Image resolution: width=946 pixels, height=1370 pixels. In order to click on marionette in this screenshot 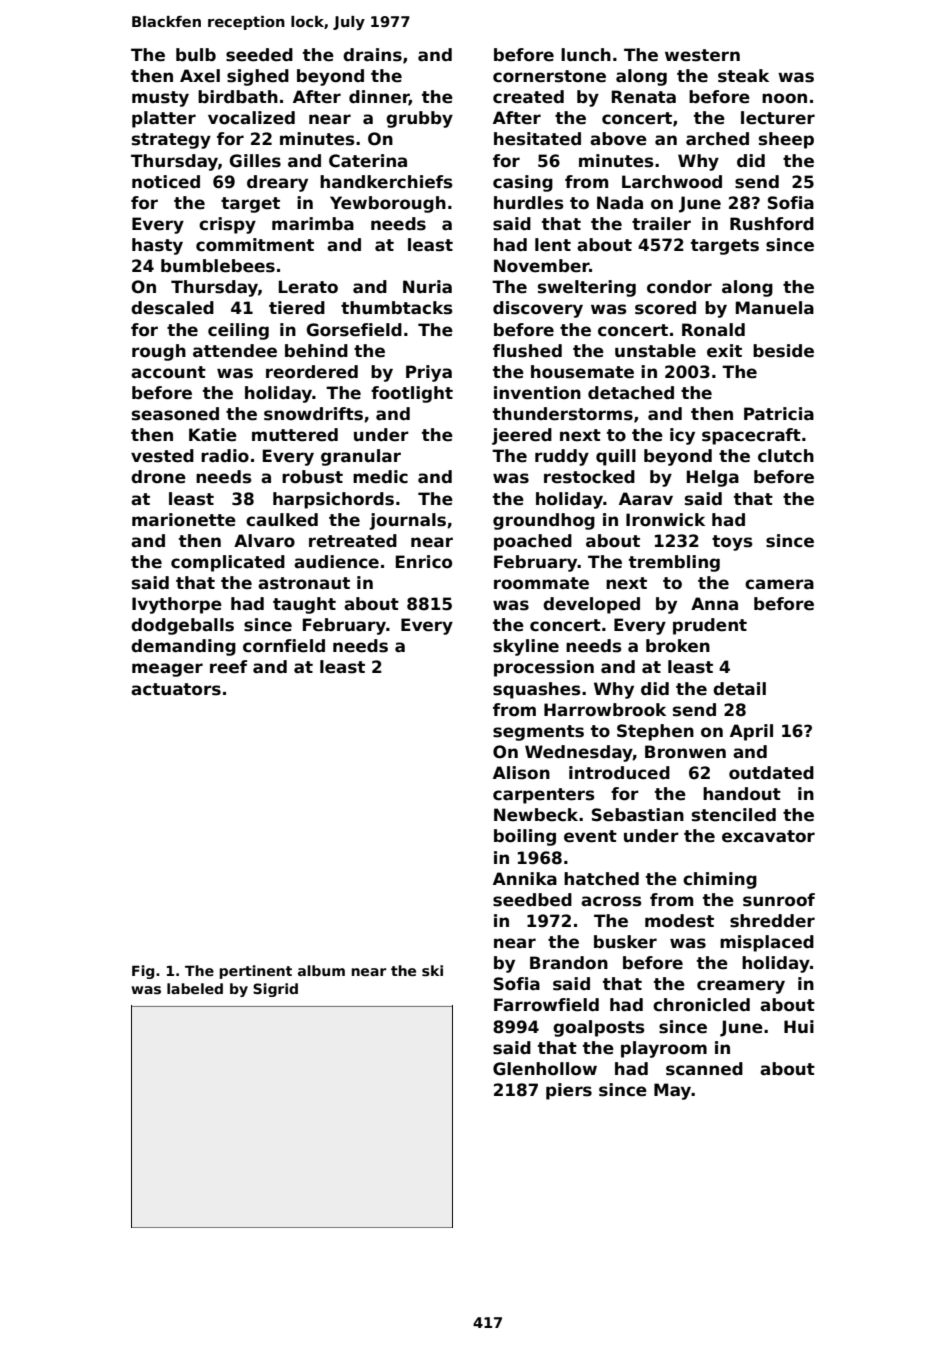, I will do `click(184, 520)`.
